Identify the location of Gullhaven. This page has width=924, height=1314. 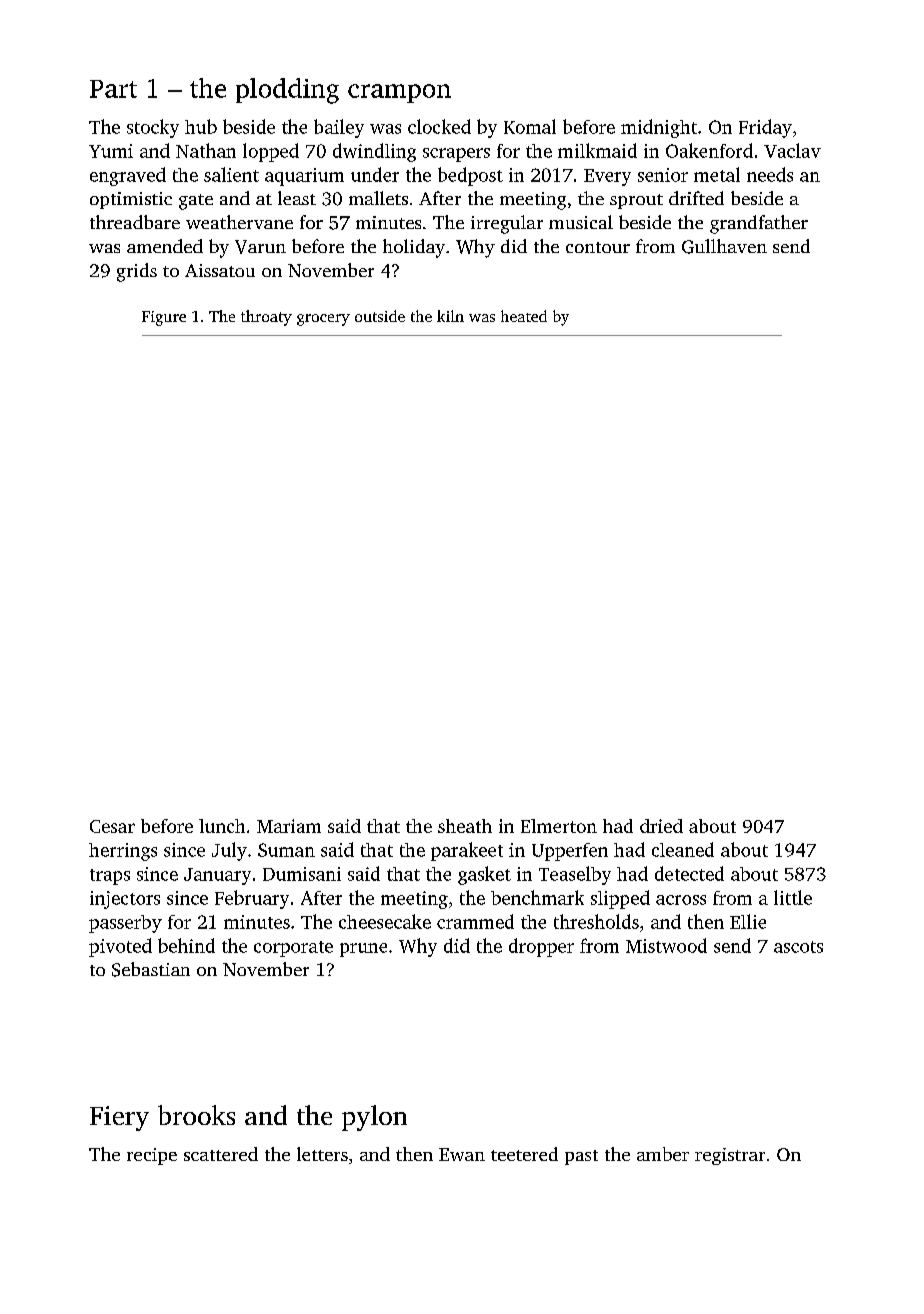
(724, 246).
